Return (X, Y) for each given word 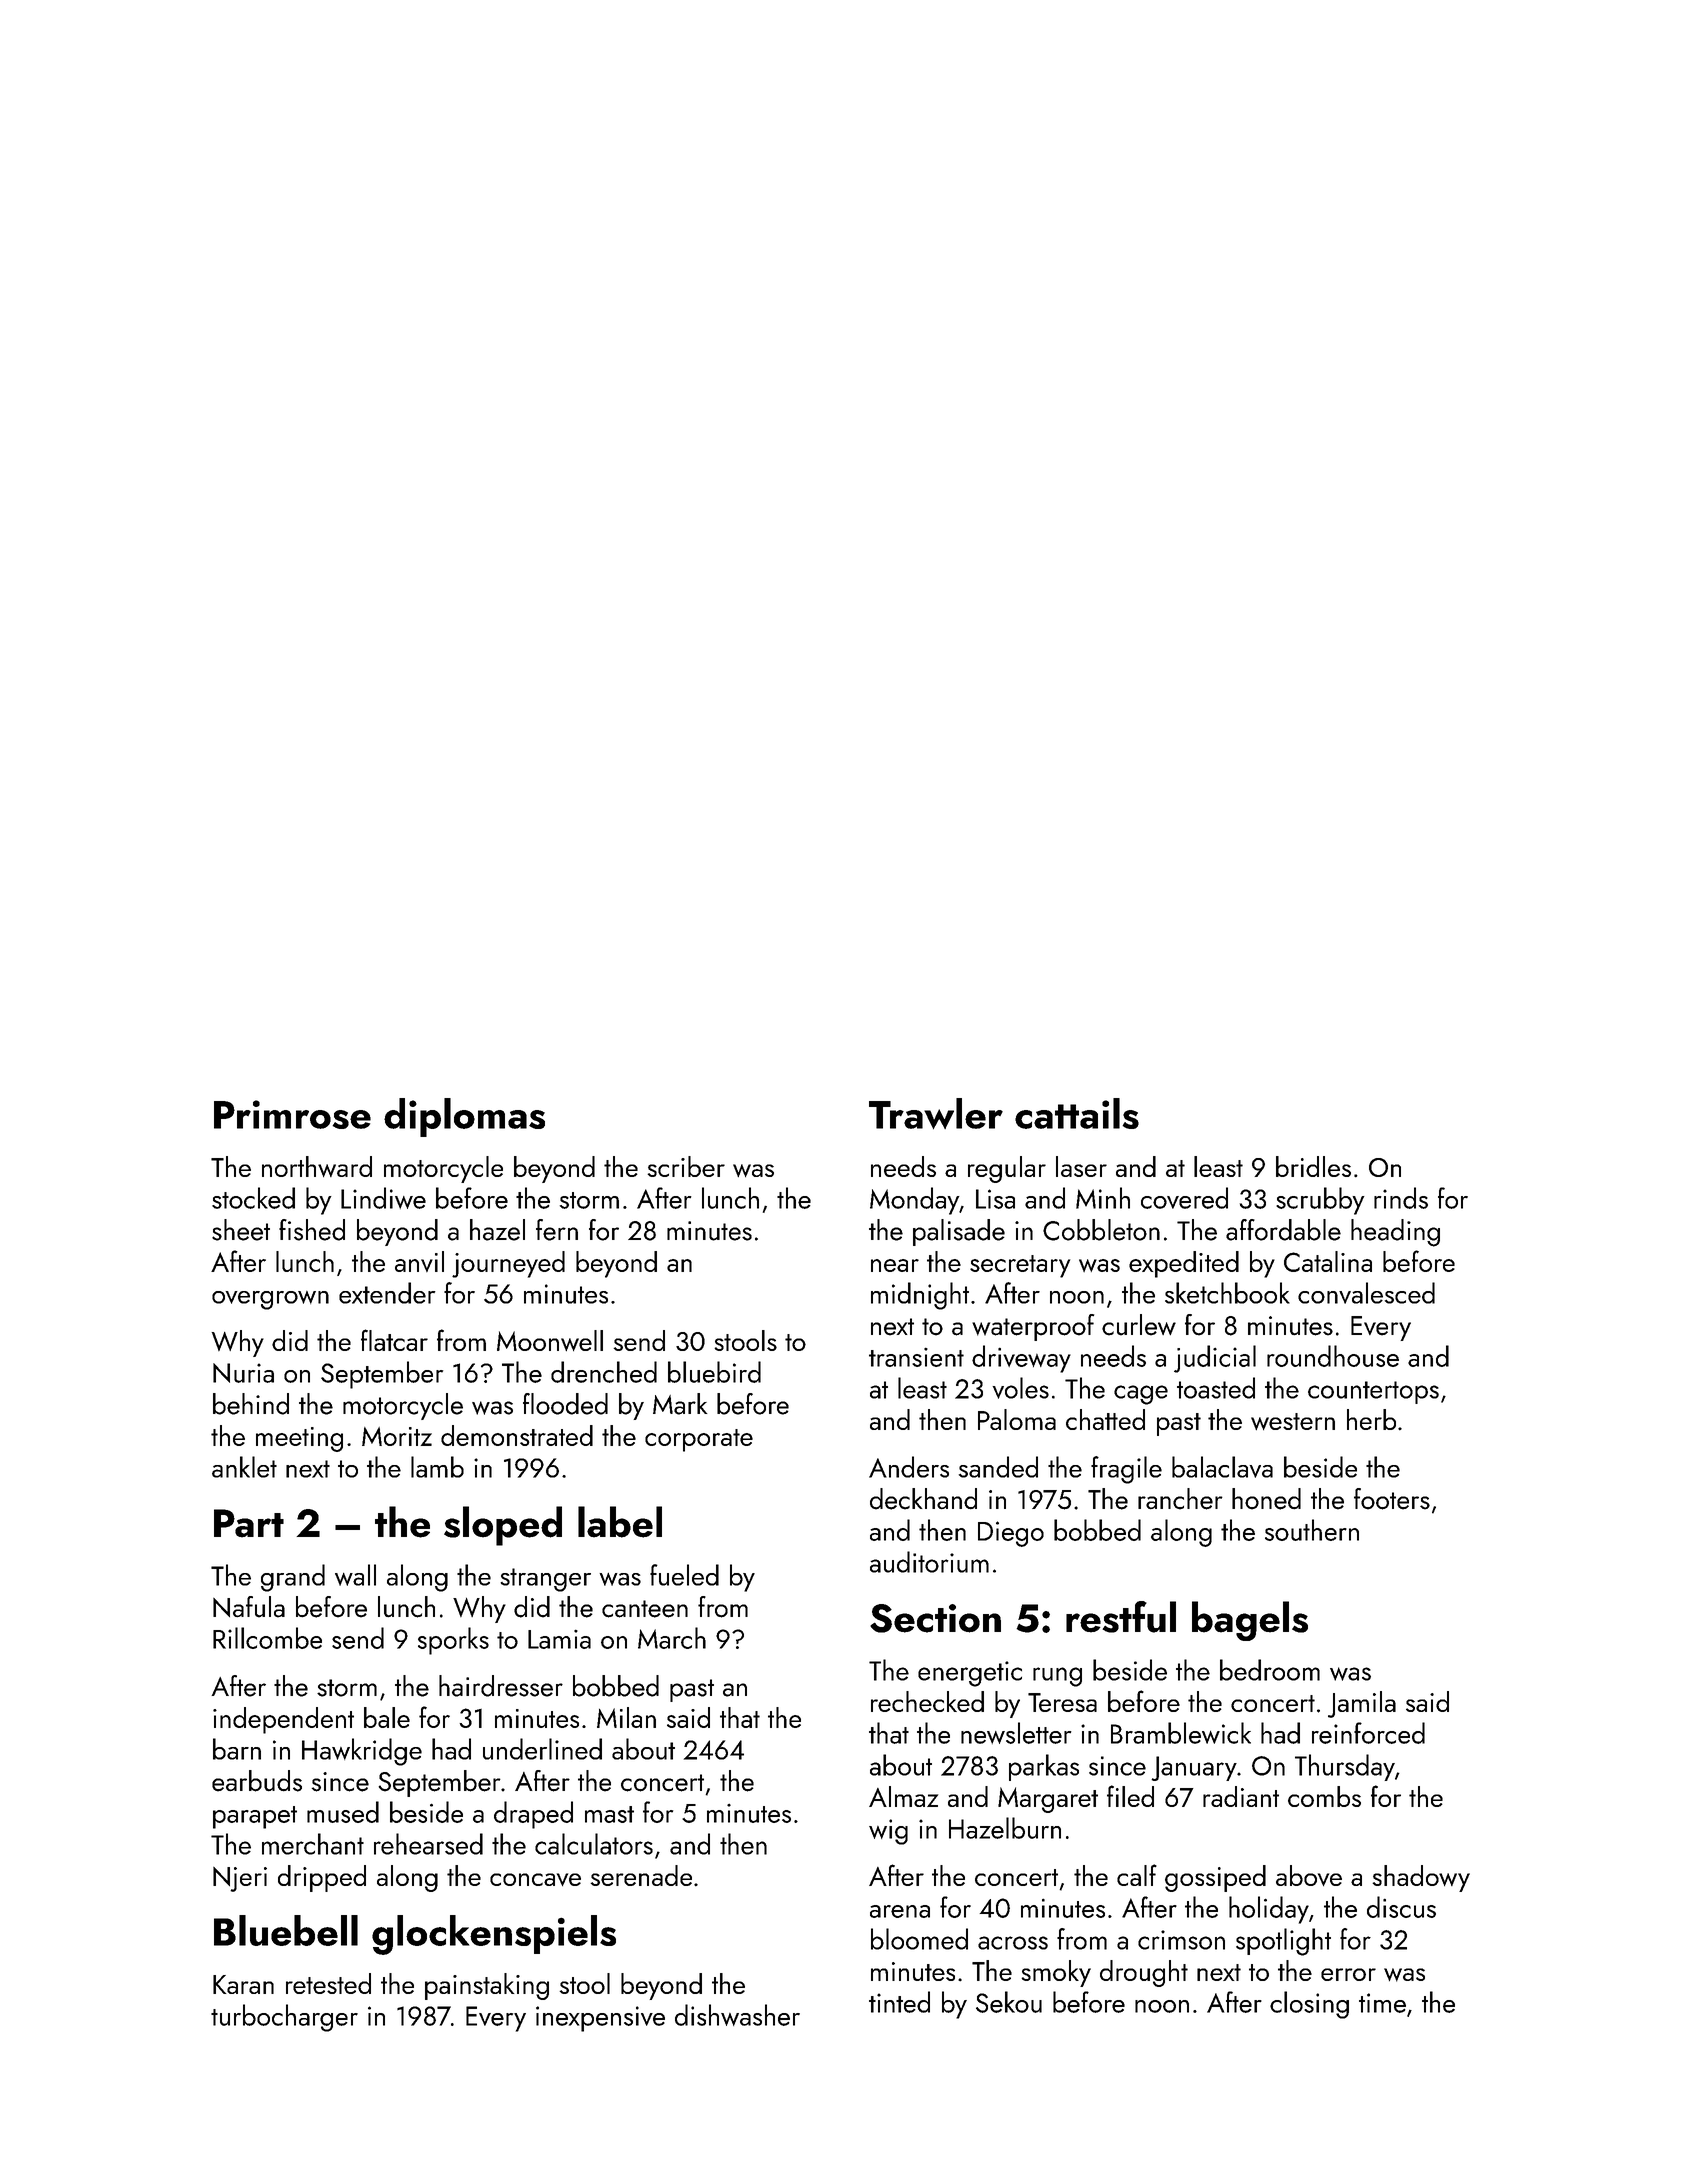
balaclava (1222, 1467)
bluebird (714, 1372)
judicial (1215, 1359)
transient (916, 1357)
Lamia (559, 1639)
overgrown (270, 1300)
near (895, 1265)
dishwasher (737, 2015)
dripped (322, 1878)
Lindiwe (383, 1198)
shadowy (1421, 1878)
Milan (626, 1717)
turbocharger (284, 2018)
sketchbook (1227, 1293)
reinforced (1368, 1733)
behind (251, 1404)
